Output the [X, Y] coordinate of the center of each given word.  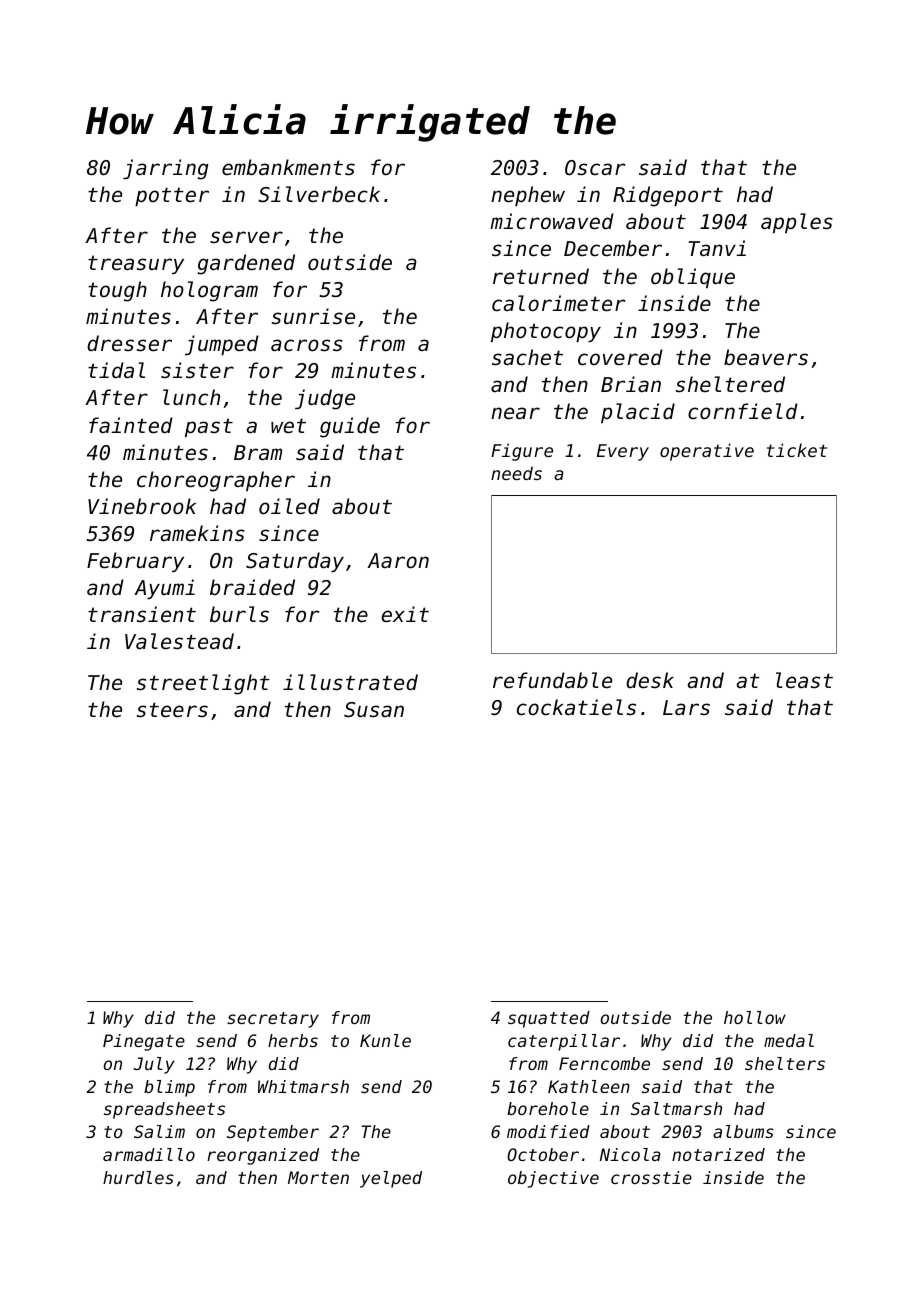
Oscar [595, 168]
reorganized [263, 1156]
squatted [549, 1019]
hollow [755, 1017]
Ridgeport [668, 196]
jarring [166, 169]
